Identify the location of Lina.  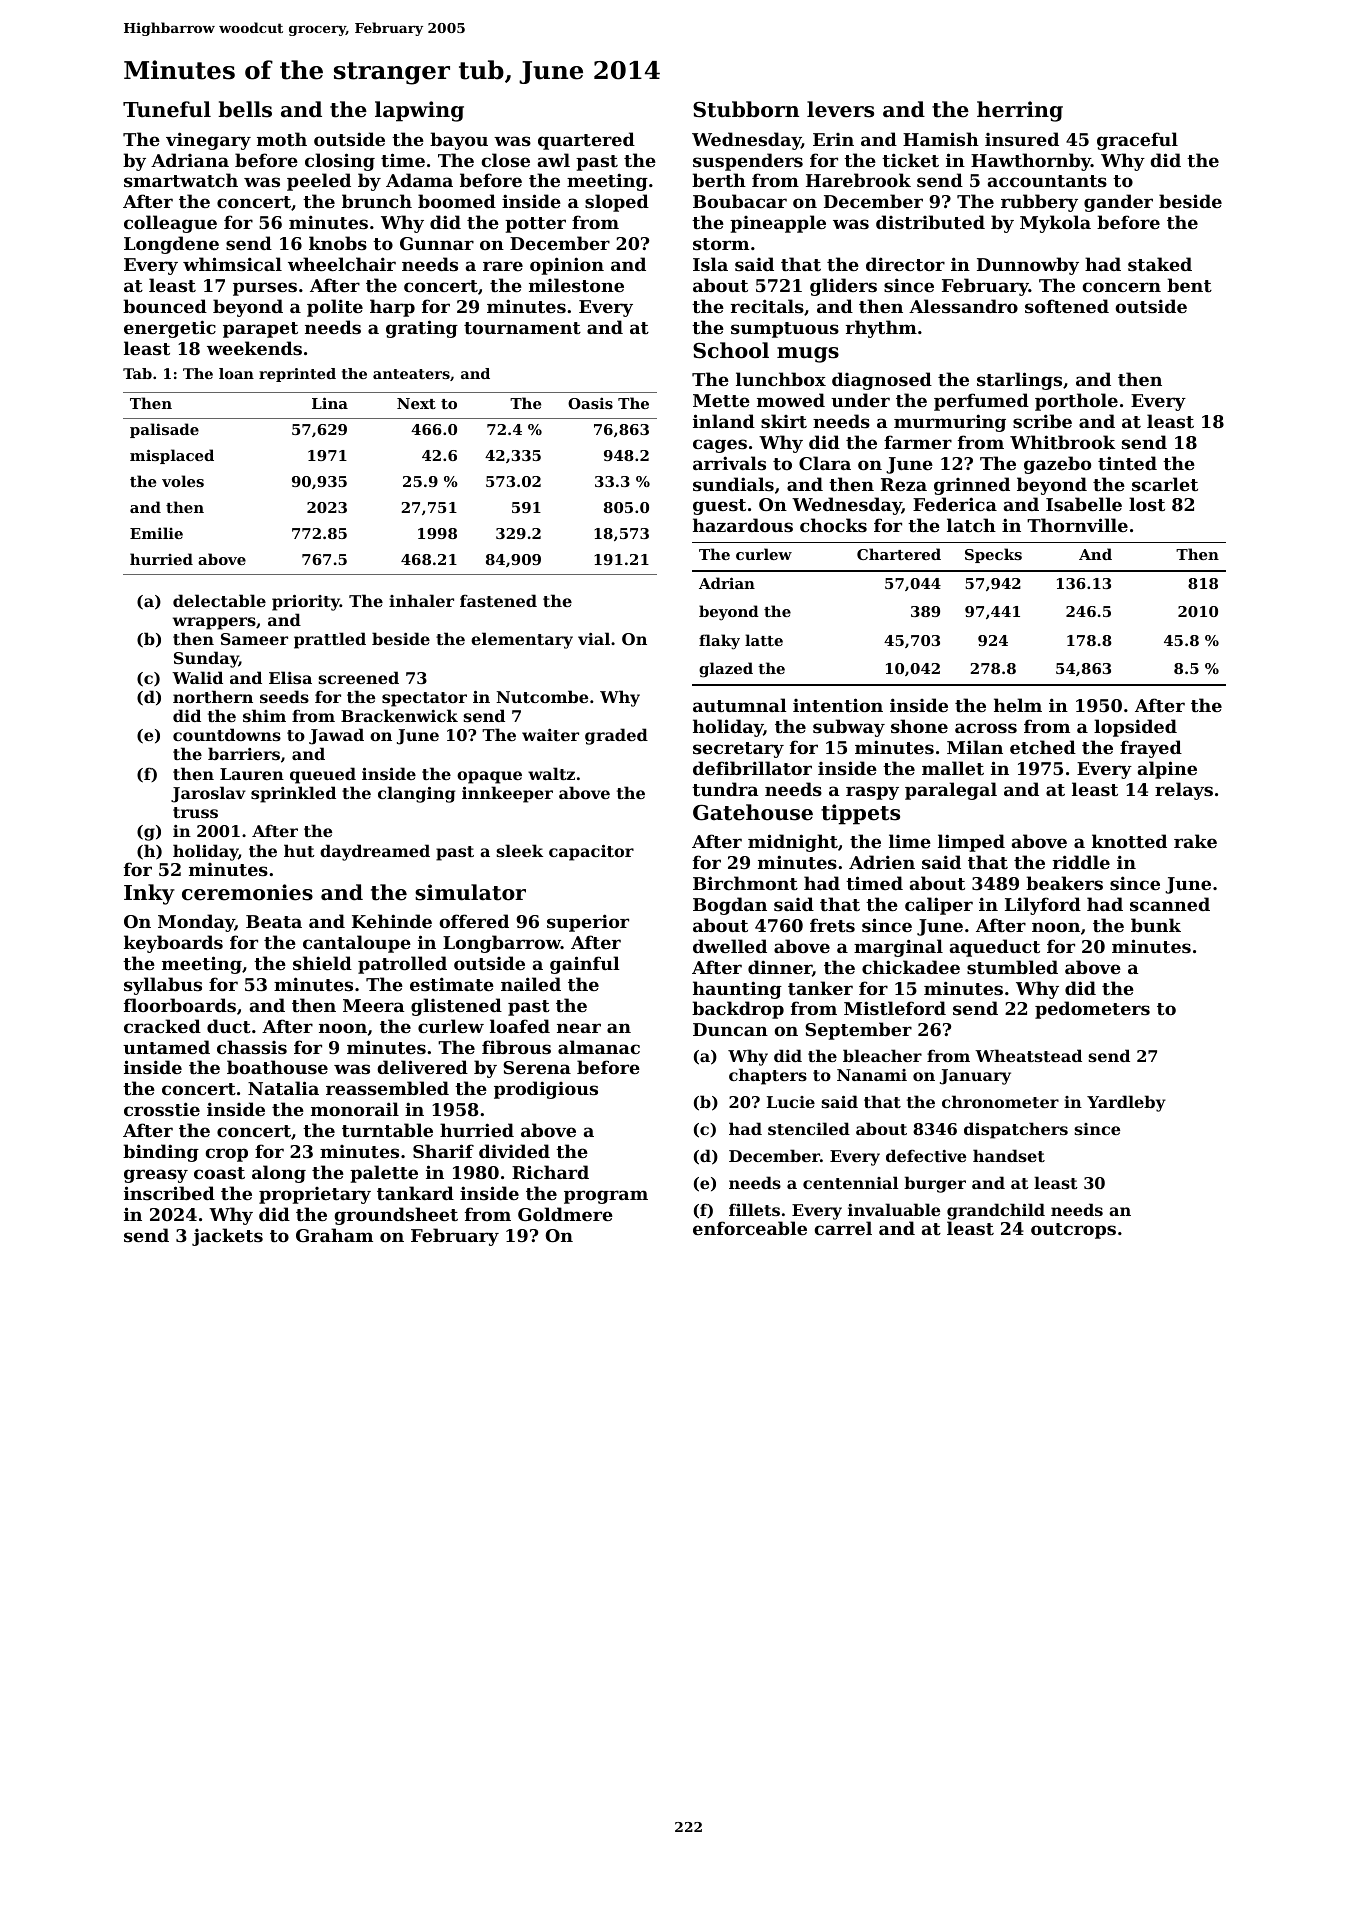
(330, 403).
